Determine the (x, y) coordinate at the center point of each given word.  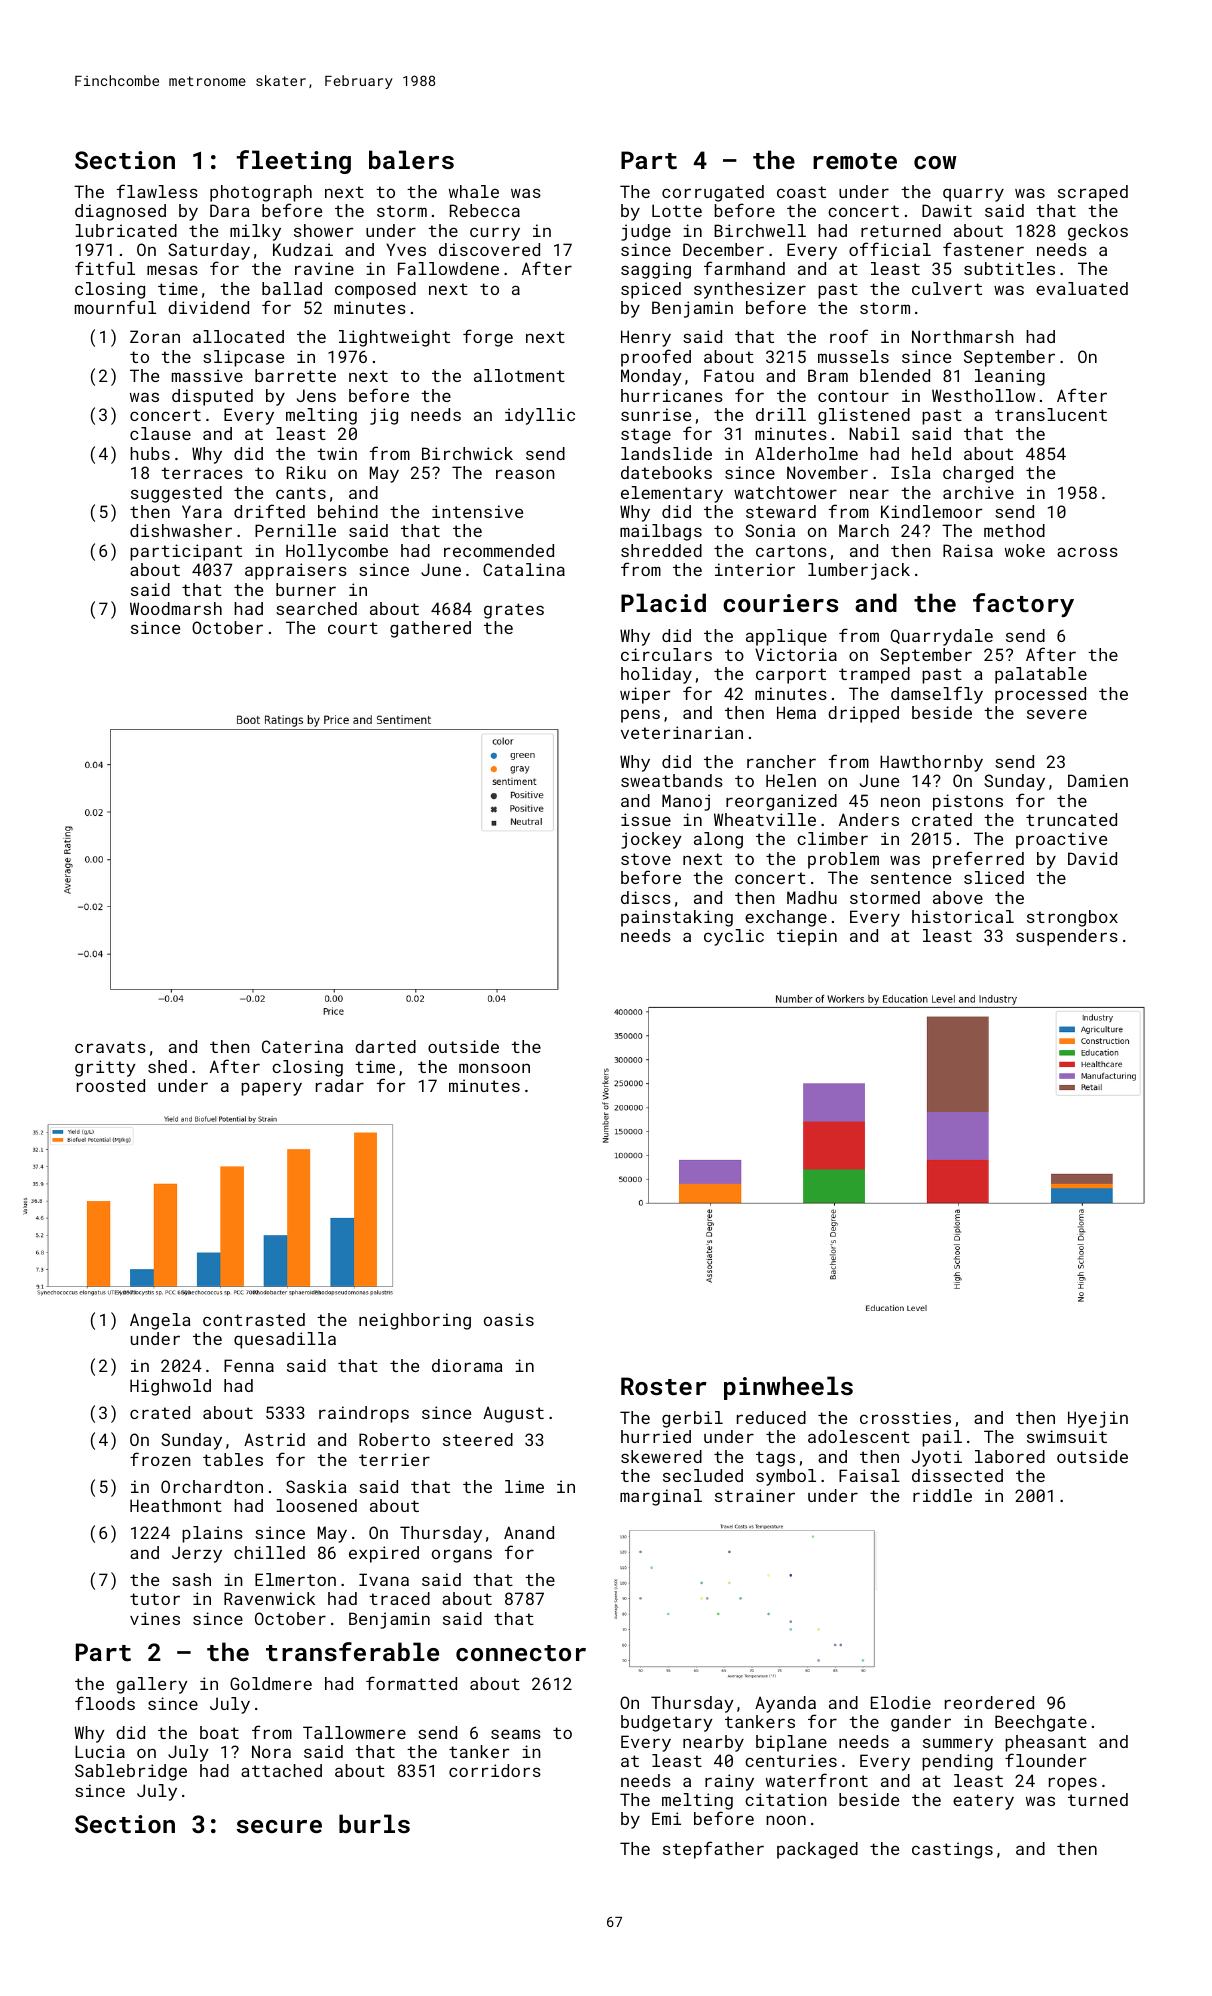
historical (963, 916)
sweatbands (672, 780)
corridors (495, 1770)
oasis (509, 1319)
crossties (905, 1417)
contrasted (254, 1319)
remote (855, 161)
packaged (817, 1850)
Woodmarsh (176, 608)
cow (935, 162)
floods (105, 1703)
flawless (157, 191)
